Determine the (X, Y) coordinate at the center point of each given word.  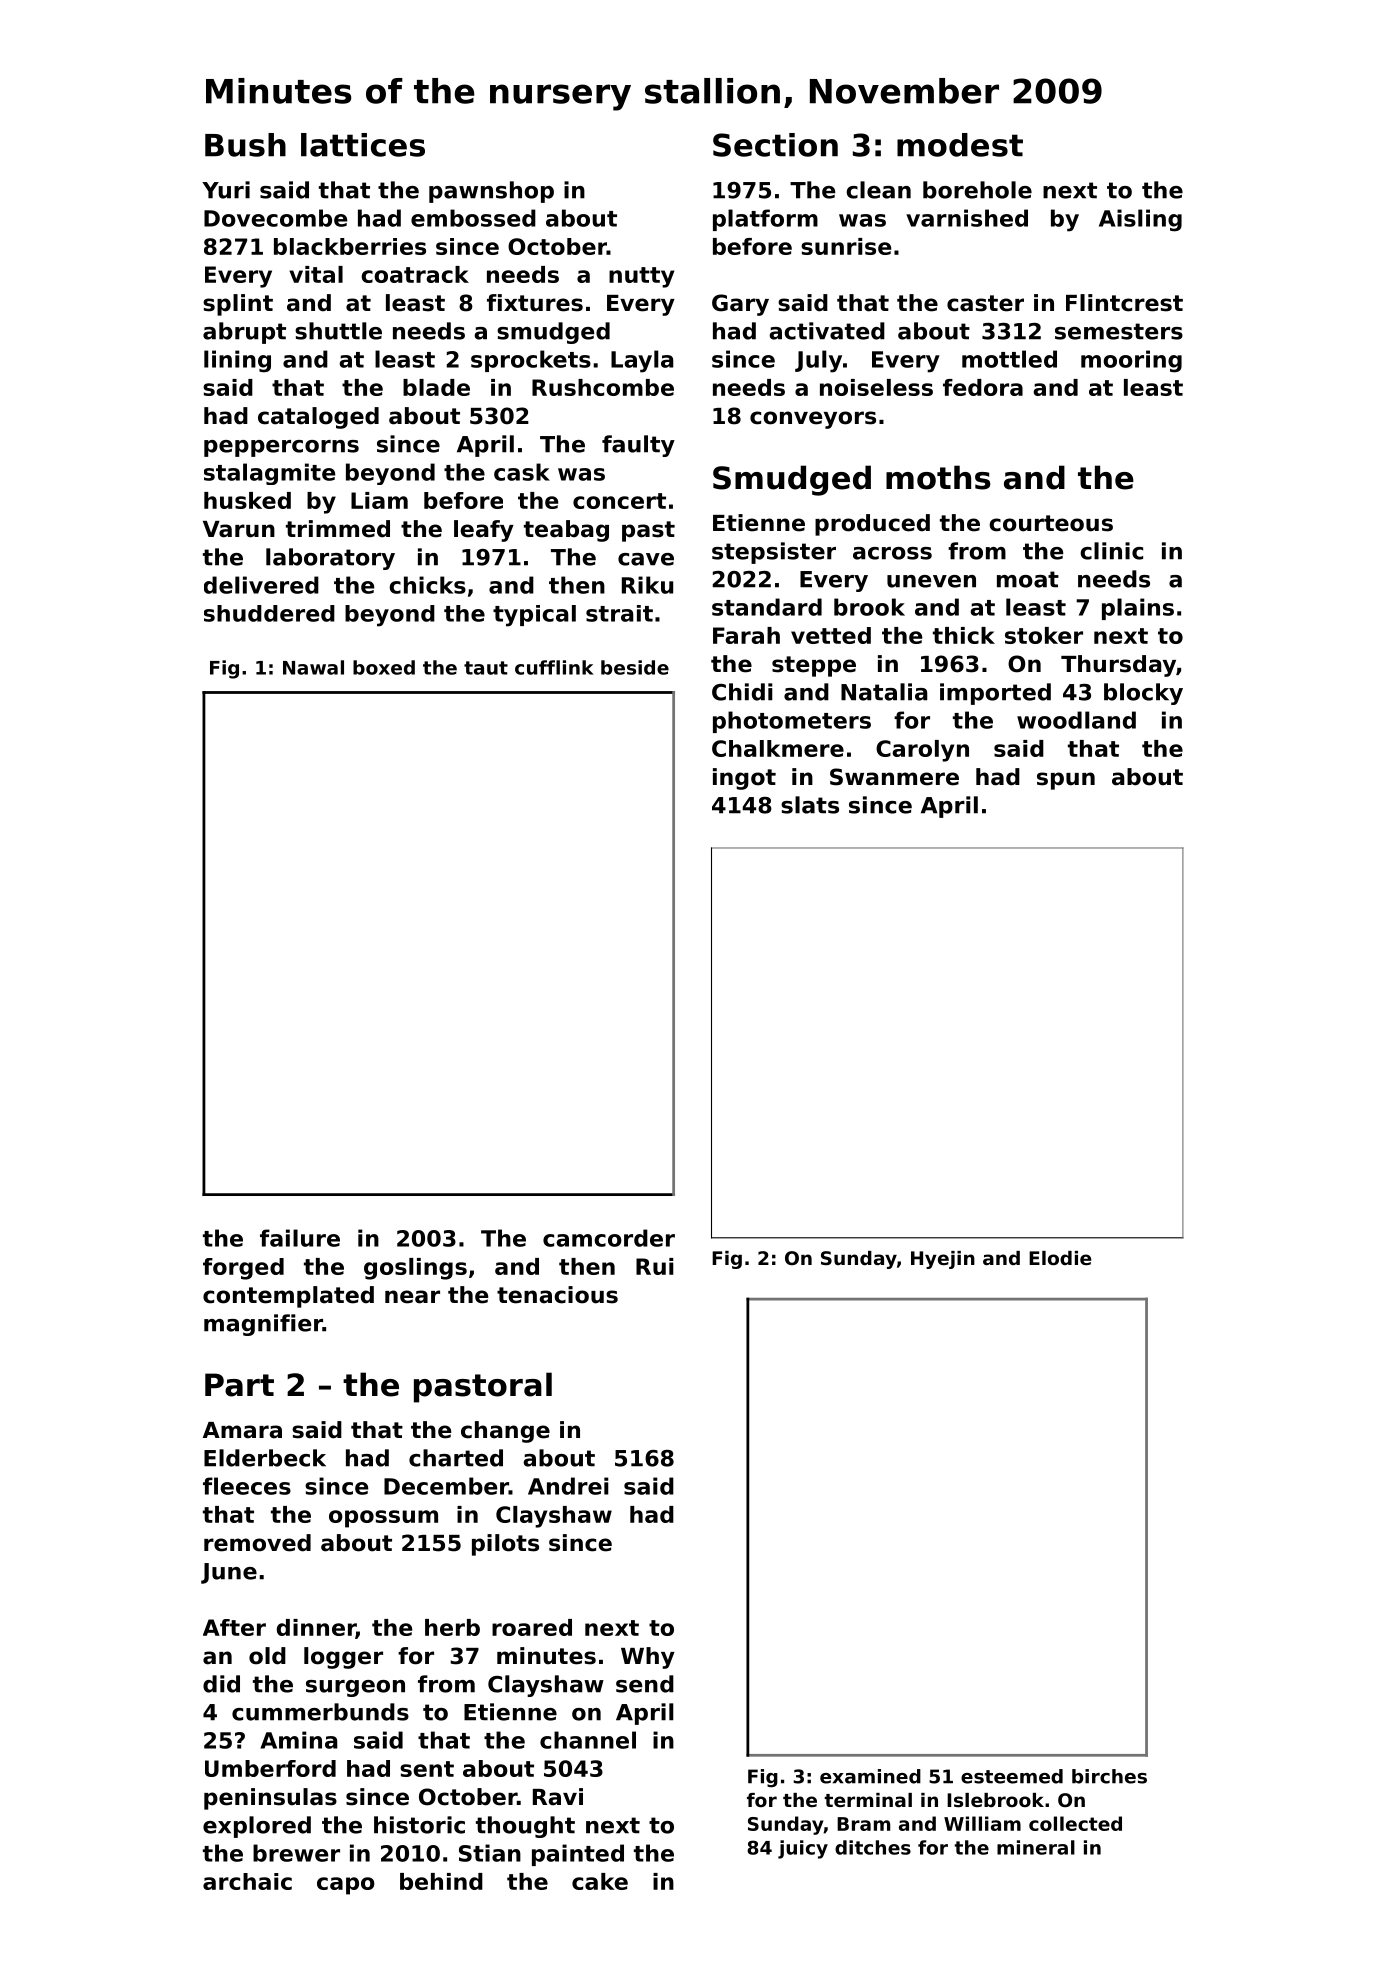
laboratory (330, 559)
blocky (1143, 694)
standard (767, 607)
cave (646, 559)
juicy (803, 1849)
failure (300, 1238)
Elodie (1060, 1258)
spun (1066, 781)
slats (810, 805)
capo (346, 1886)
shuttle (338, 331)
